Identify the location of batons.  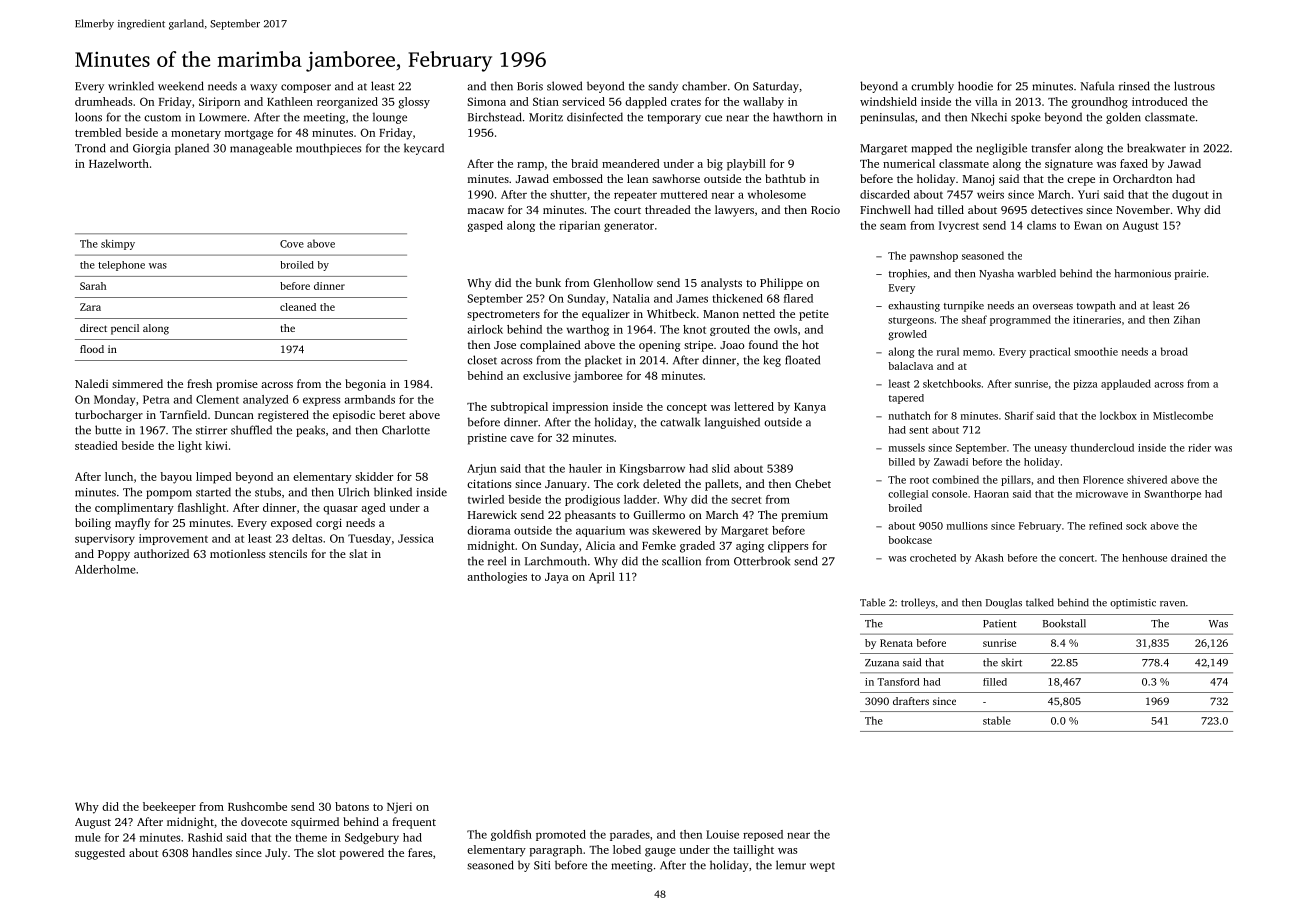
(352, 806).
